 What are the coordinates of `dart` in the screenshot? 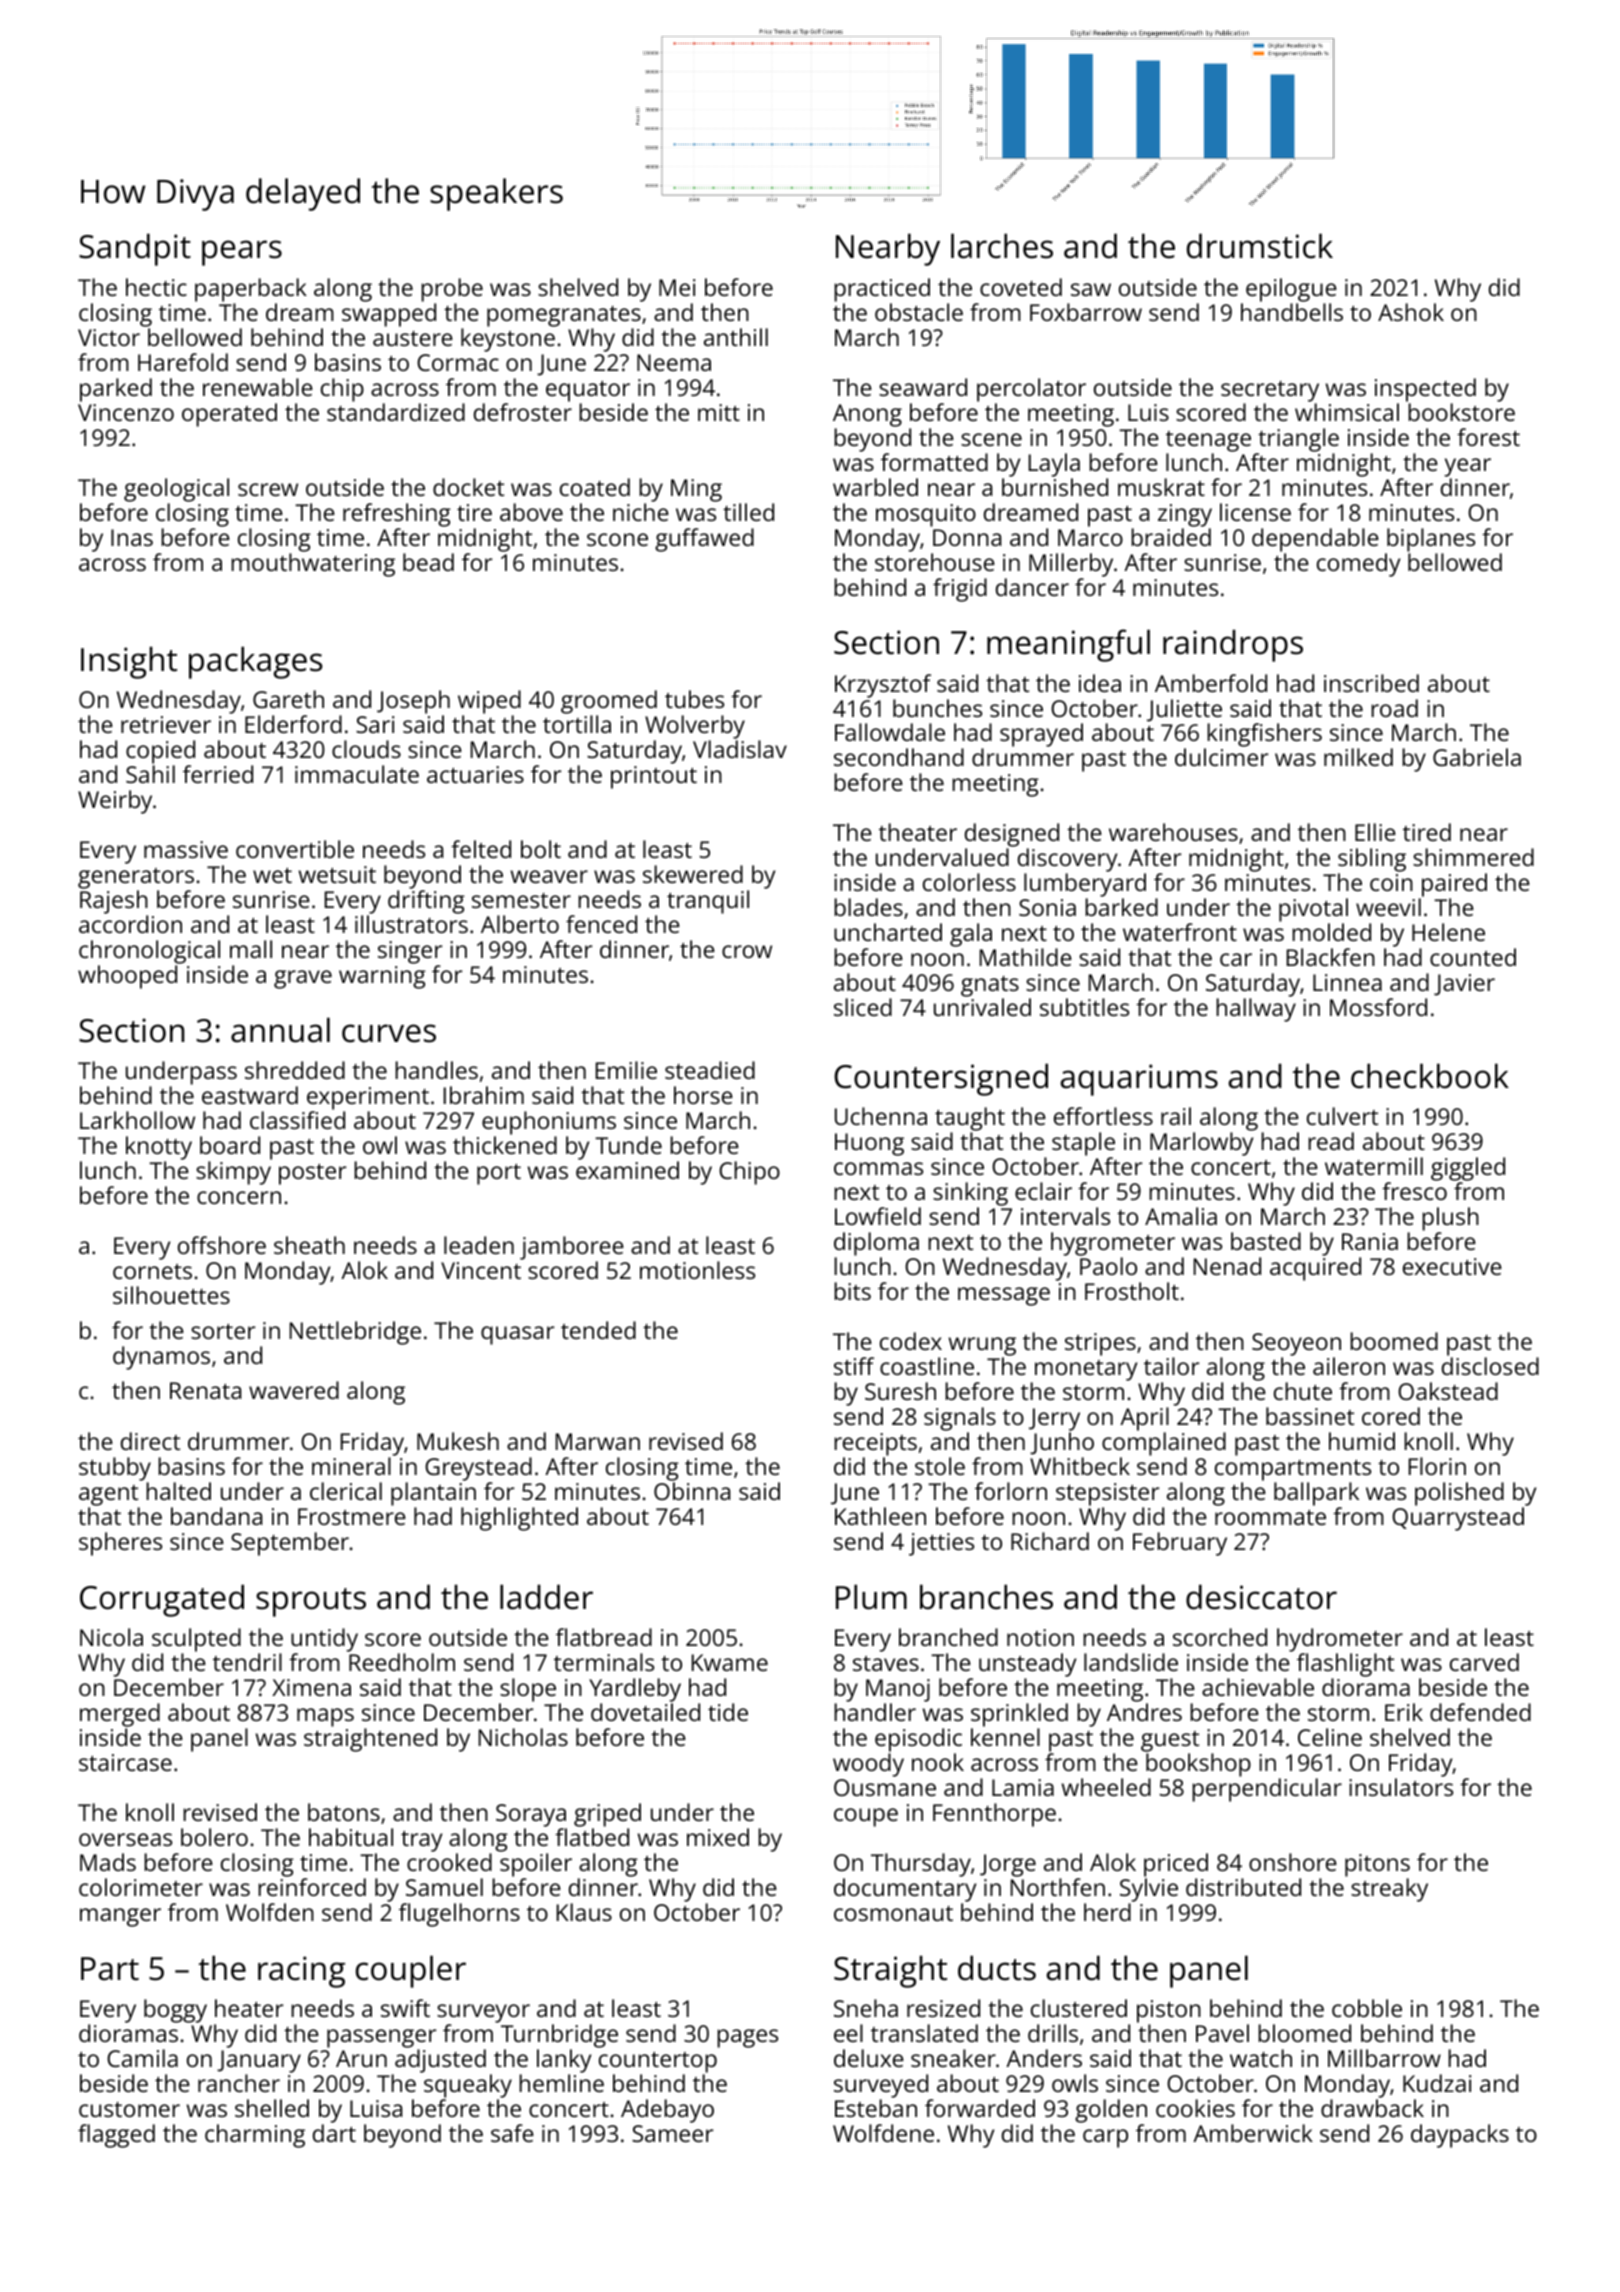 It's located at (334, 2133).
